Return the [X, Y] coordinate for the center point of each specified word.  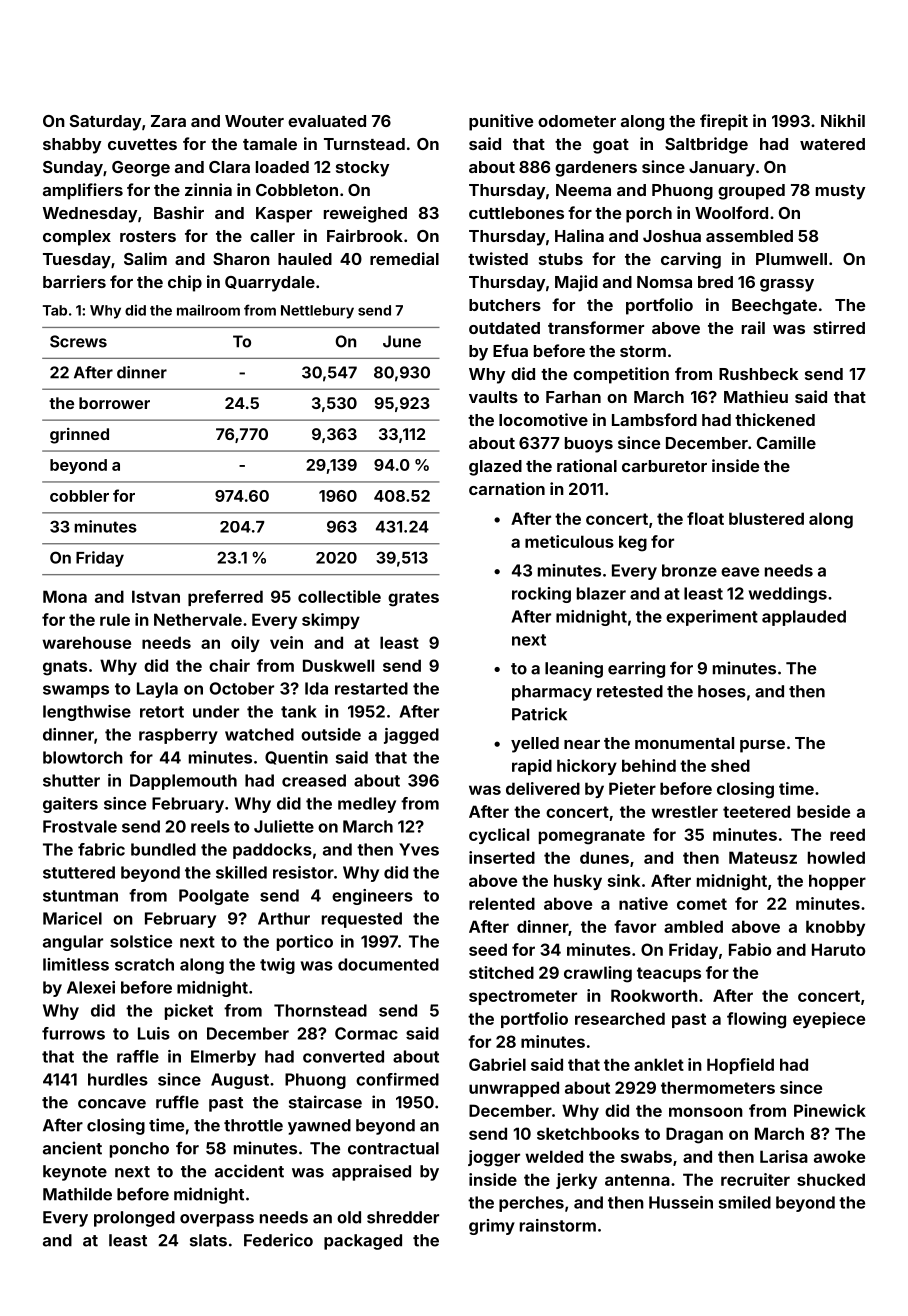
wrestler [684, 811]
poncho [139, 1150]
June [402, 341]
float [705, 518]
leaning [574, 669]
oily [245, 644]
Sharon [241, 259]
